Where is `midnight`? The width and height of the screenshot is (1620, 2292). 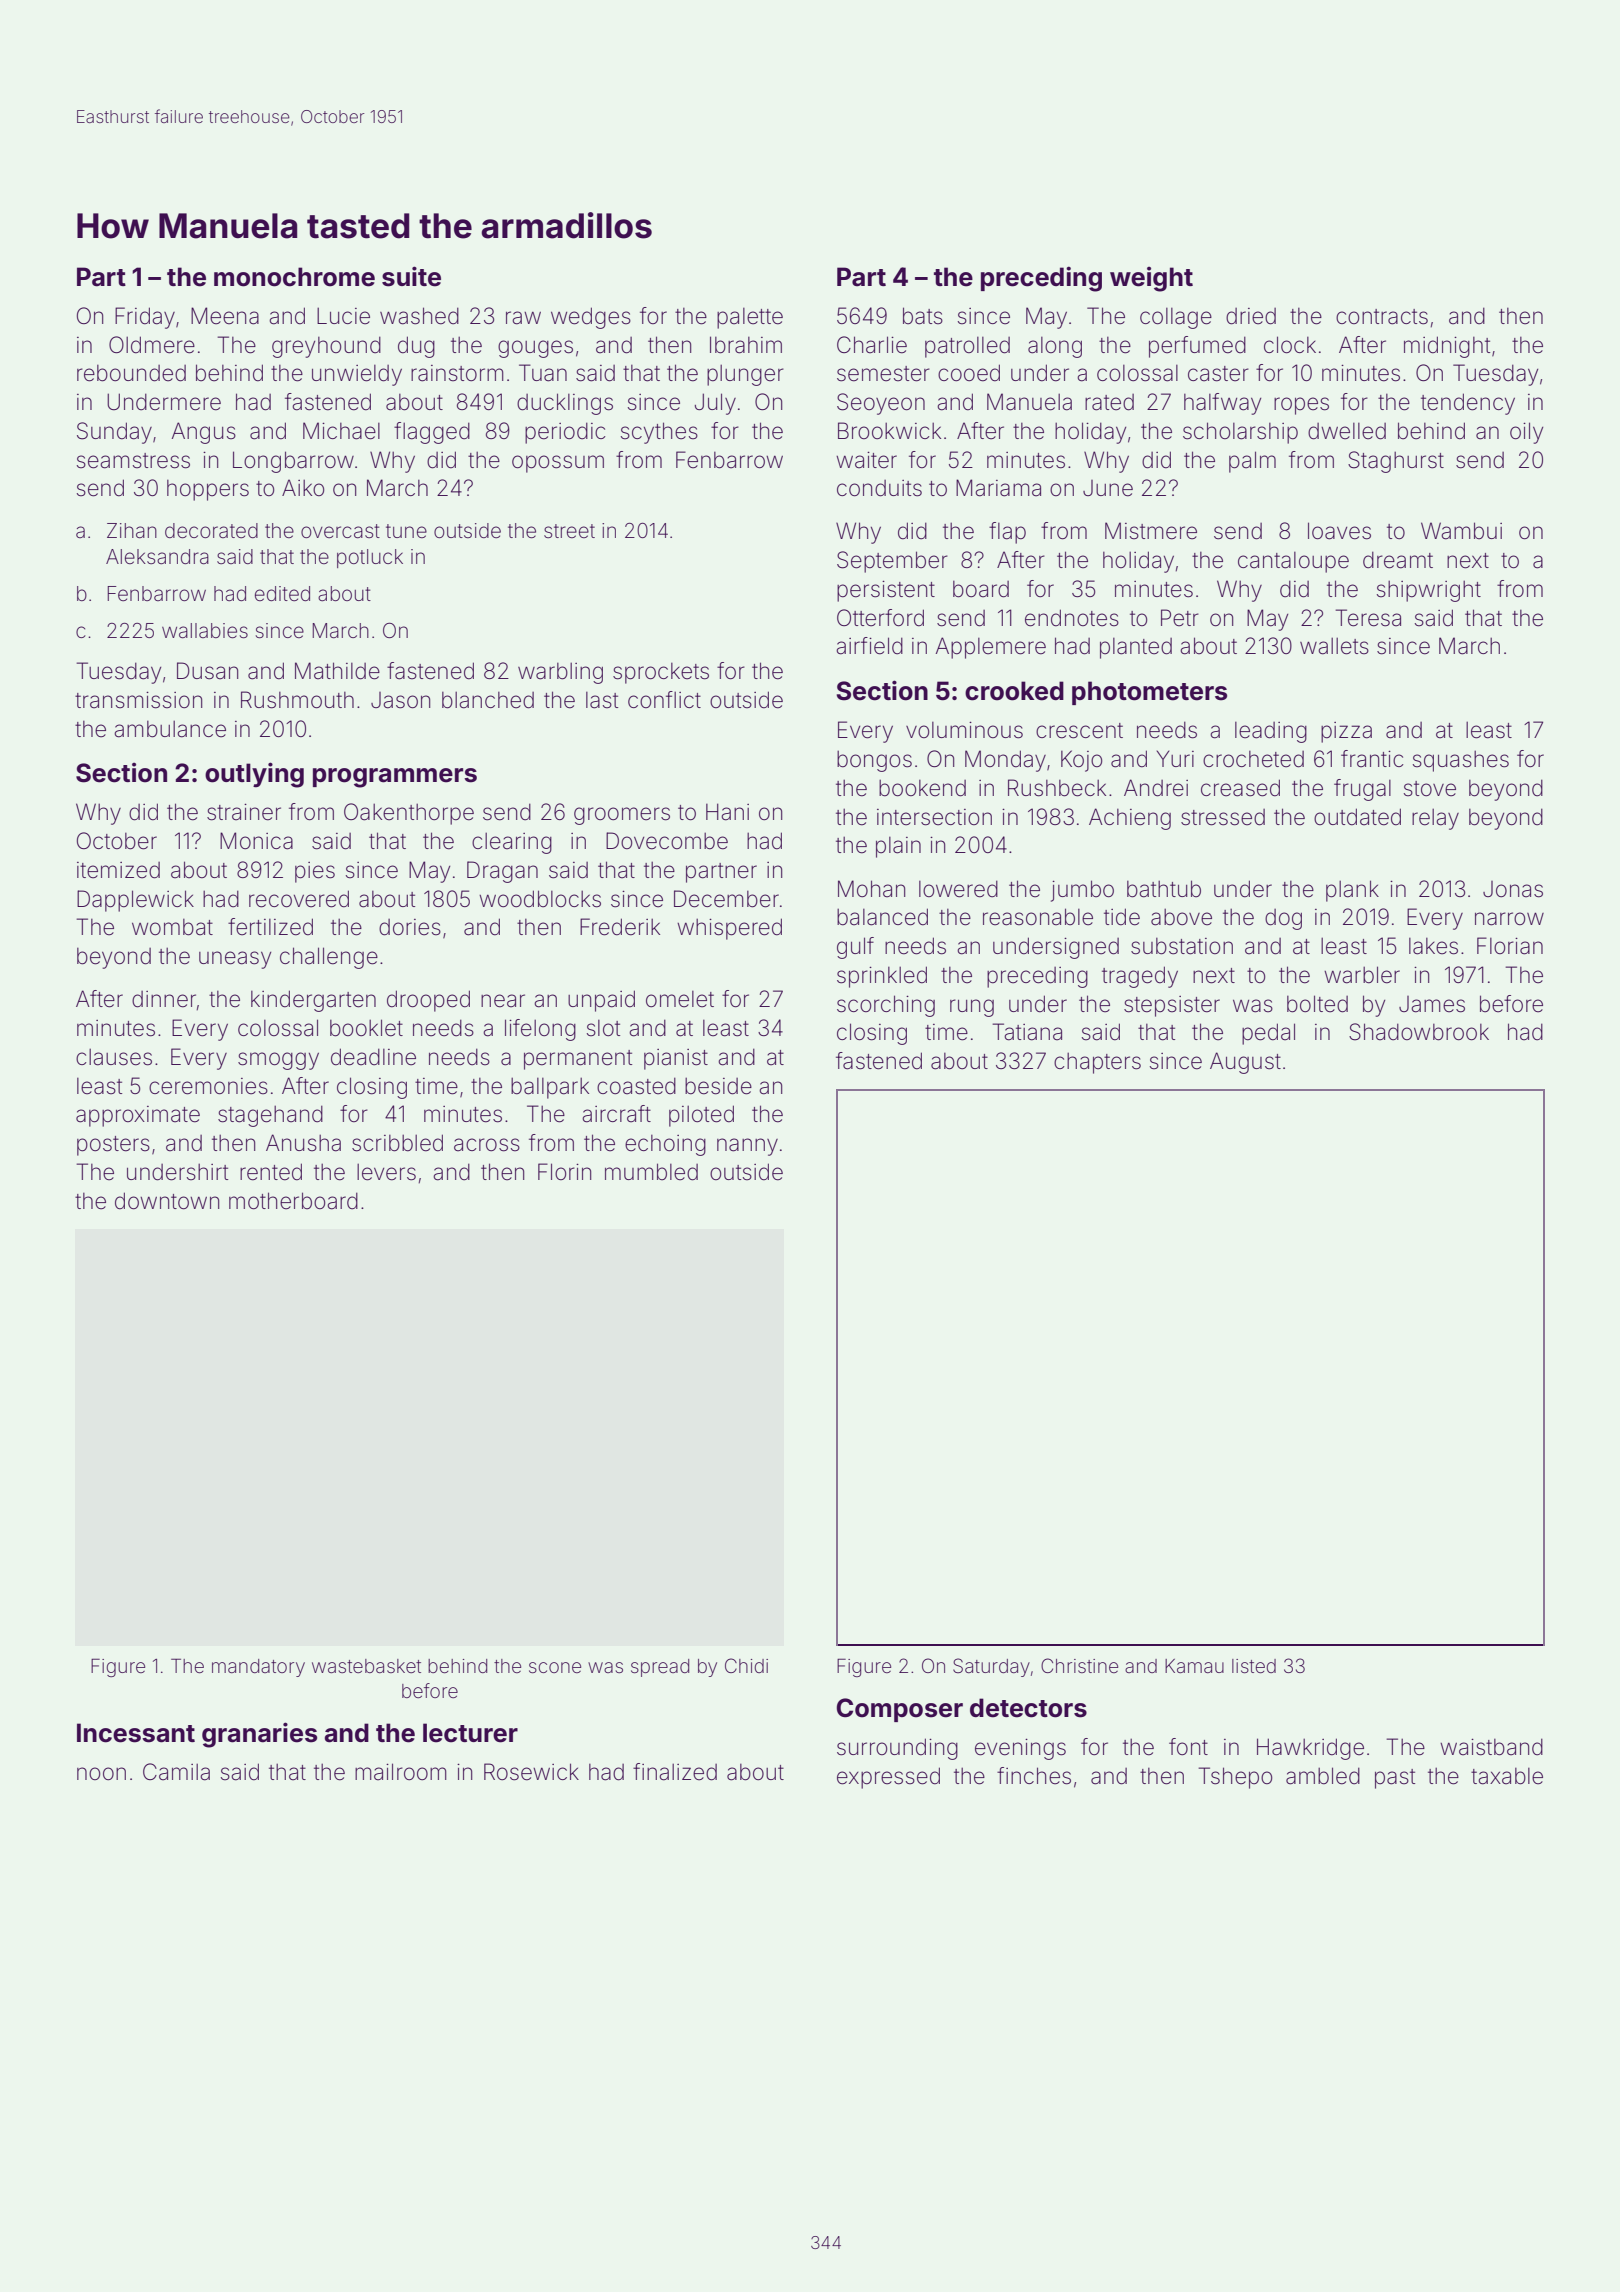 midnight is located at coordinates (1447, 347).
